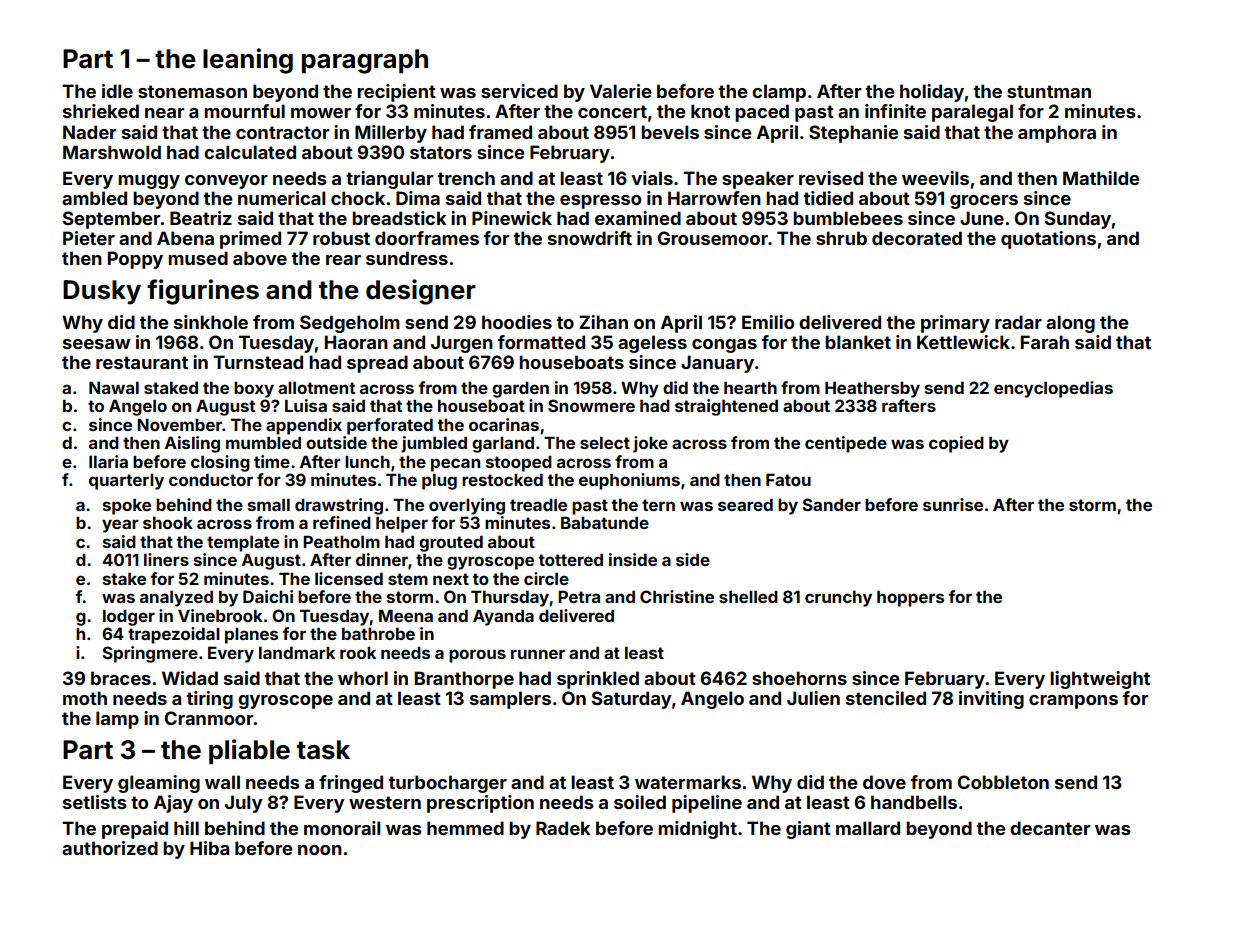 The height and width of the screenshot is (952, 1233). I want to click on Turnstead, so click(258, 362).
